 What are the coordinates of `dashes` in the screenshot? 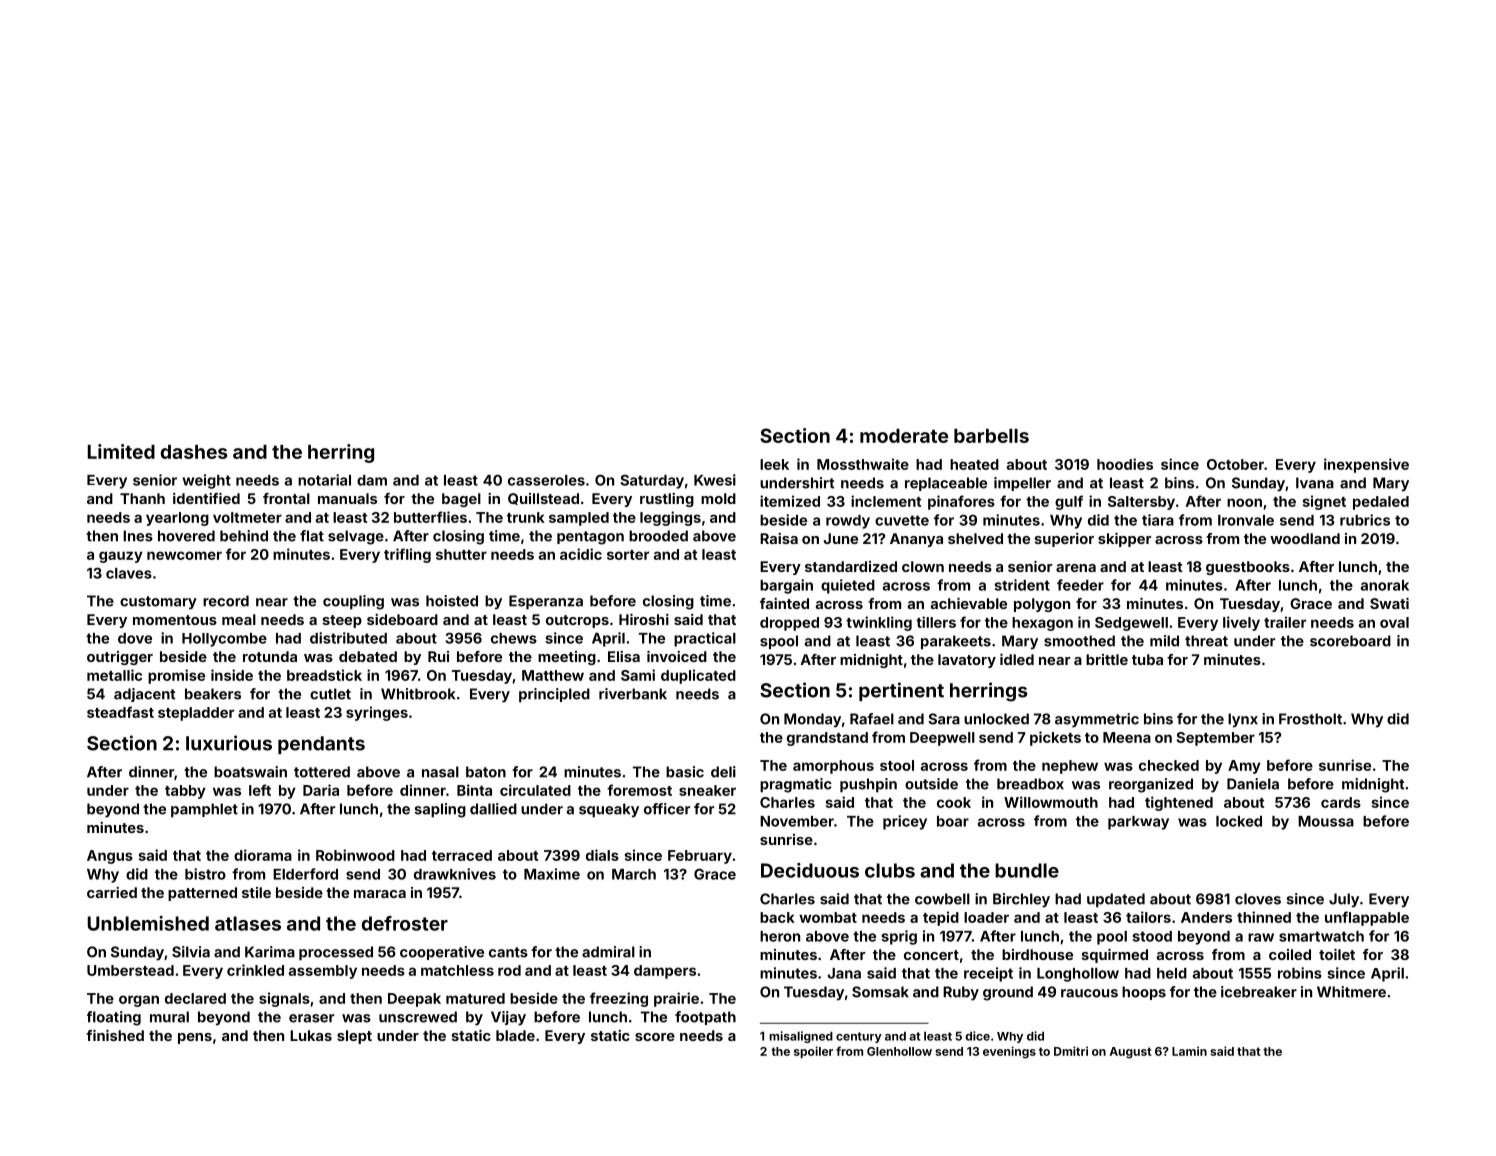 It's located at (194, 452).
